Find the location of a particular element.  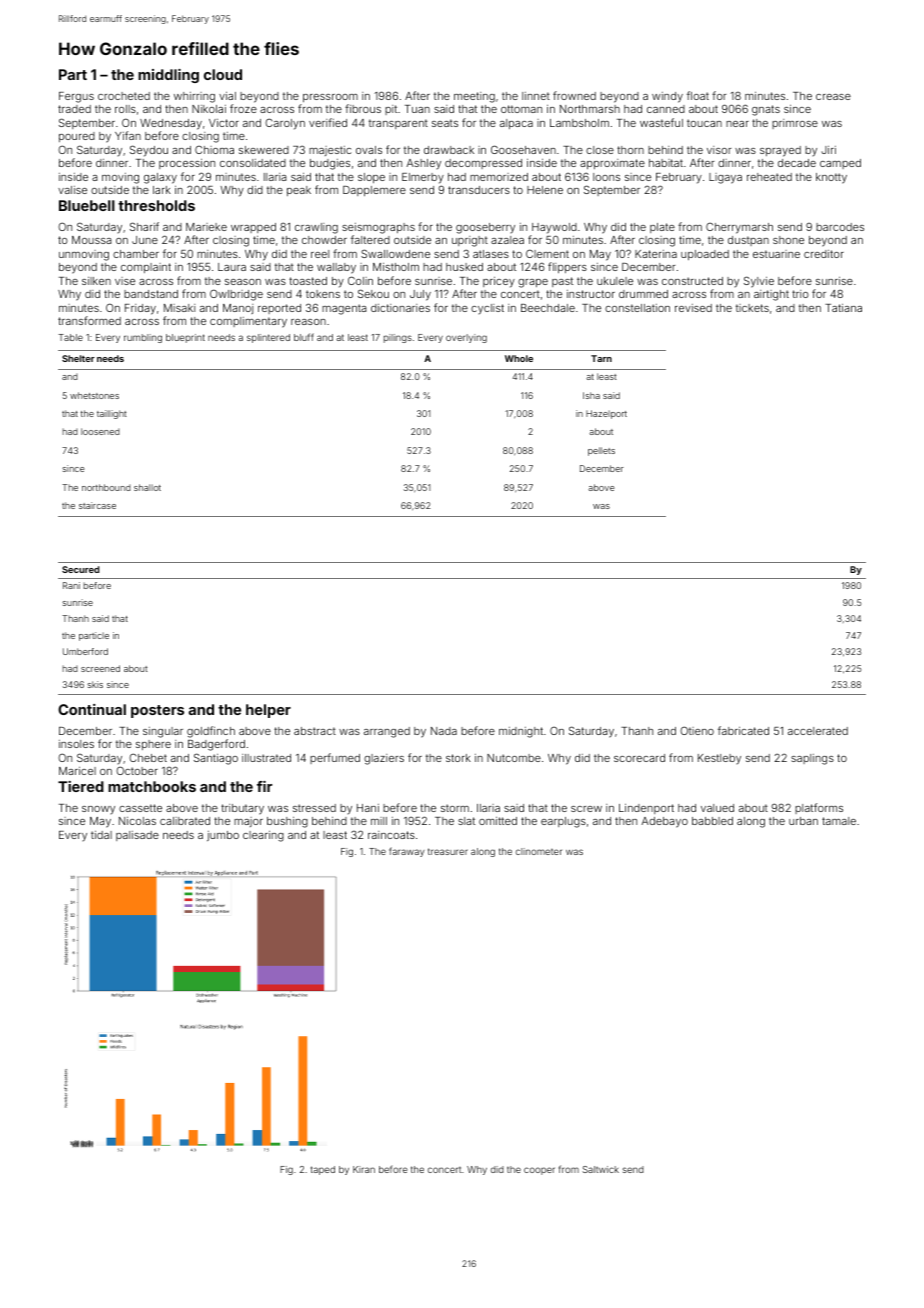

shallot is located at coordinates (147, 487).
